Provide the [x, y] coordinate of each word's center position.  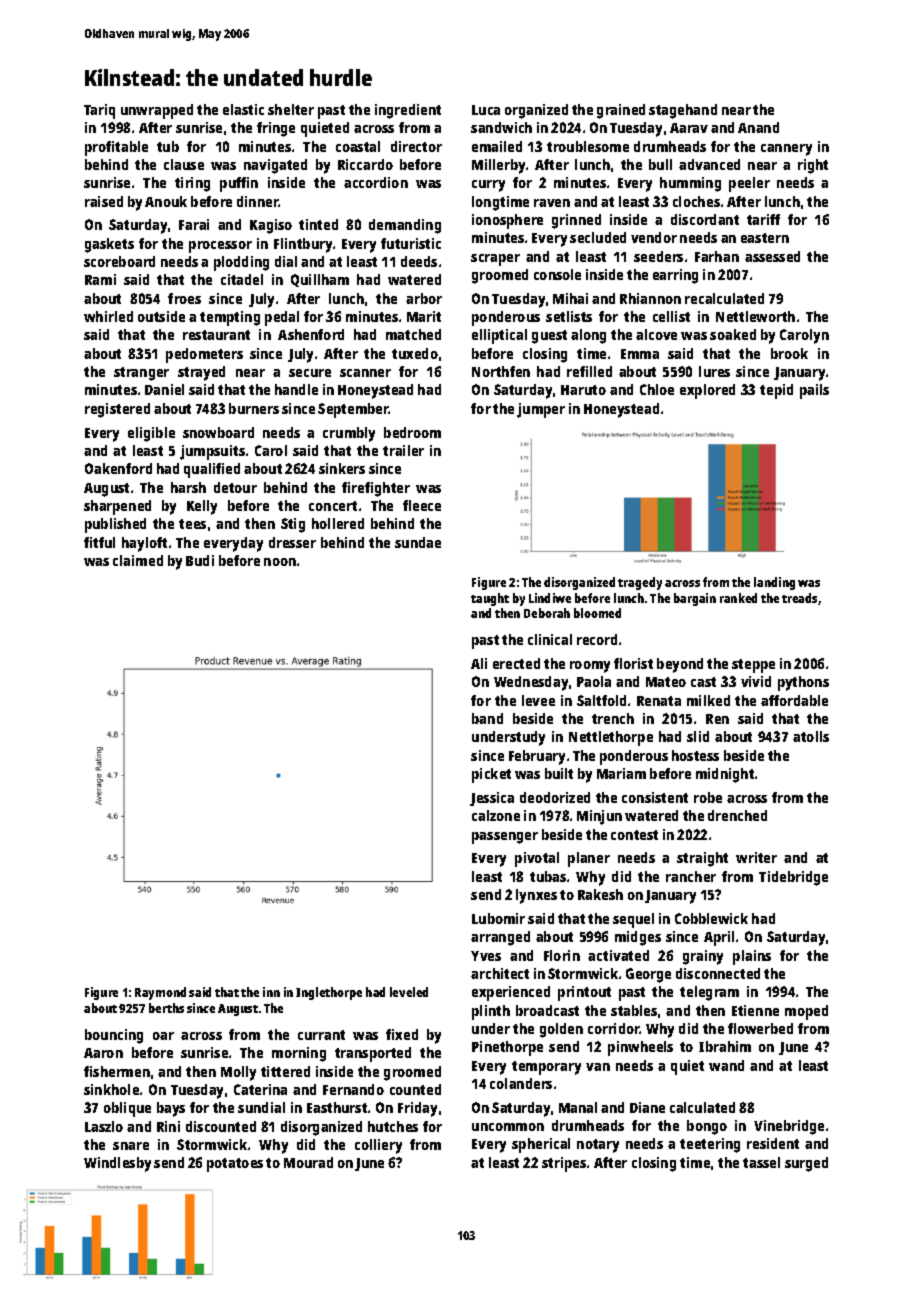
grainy [703, 957]
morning [299, 1054]
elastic [243, 109]
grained [621, 111]
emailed [497, 146]
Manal [578, 1107]
